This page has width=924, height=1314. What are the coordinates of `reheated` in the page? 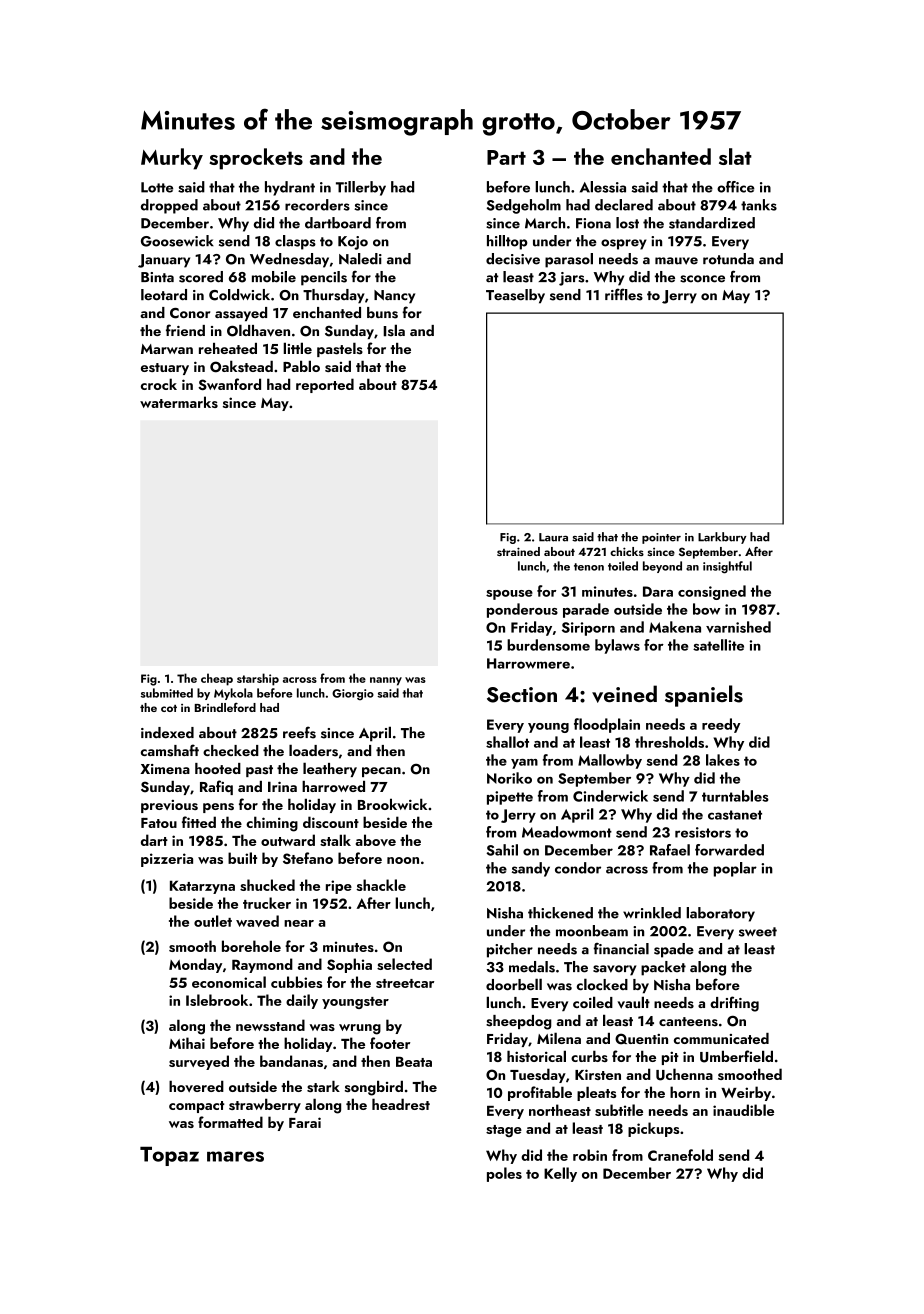 It's located at (228, 348).
